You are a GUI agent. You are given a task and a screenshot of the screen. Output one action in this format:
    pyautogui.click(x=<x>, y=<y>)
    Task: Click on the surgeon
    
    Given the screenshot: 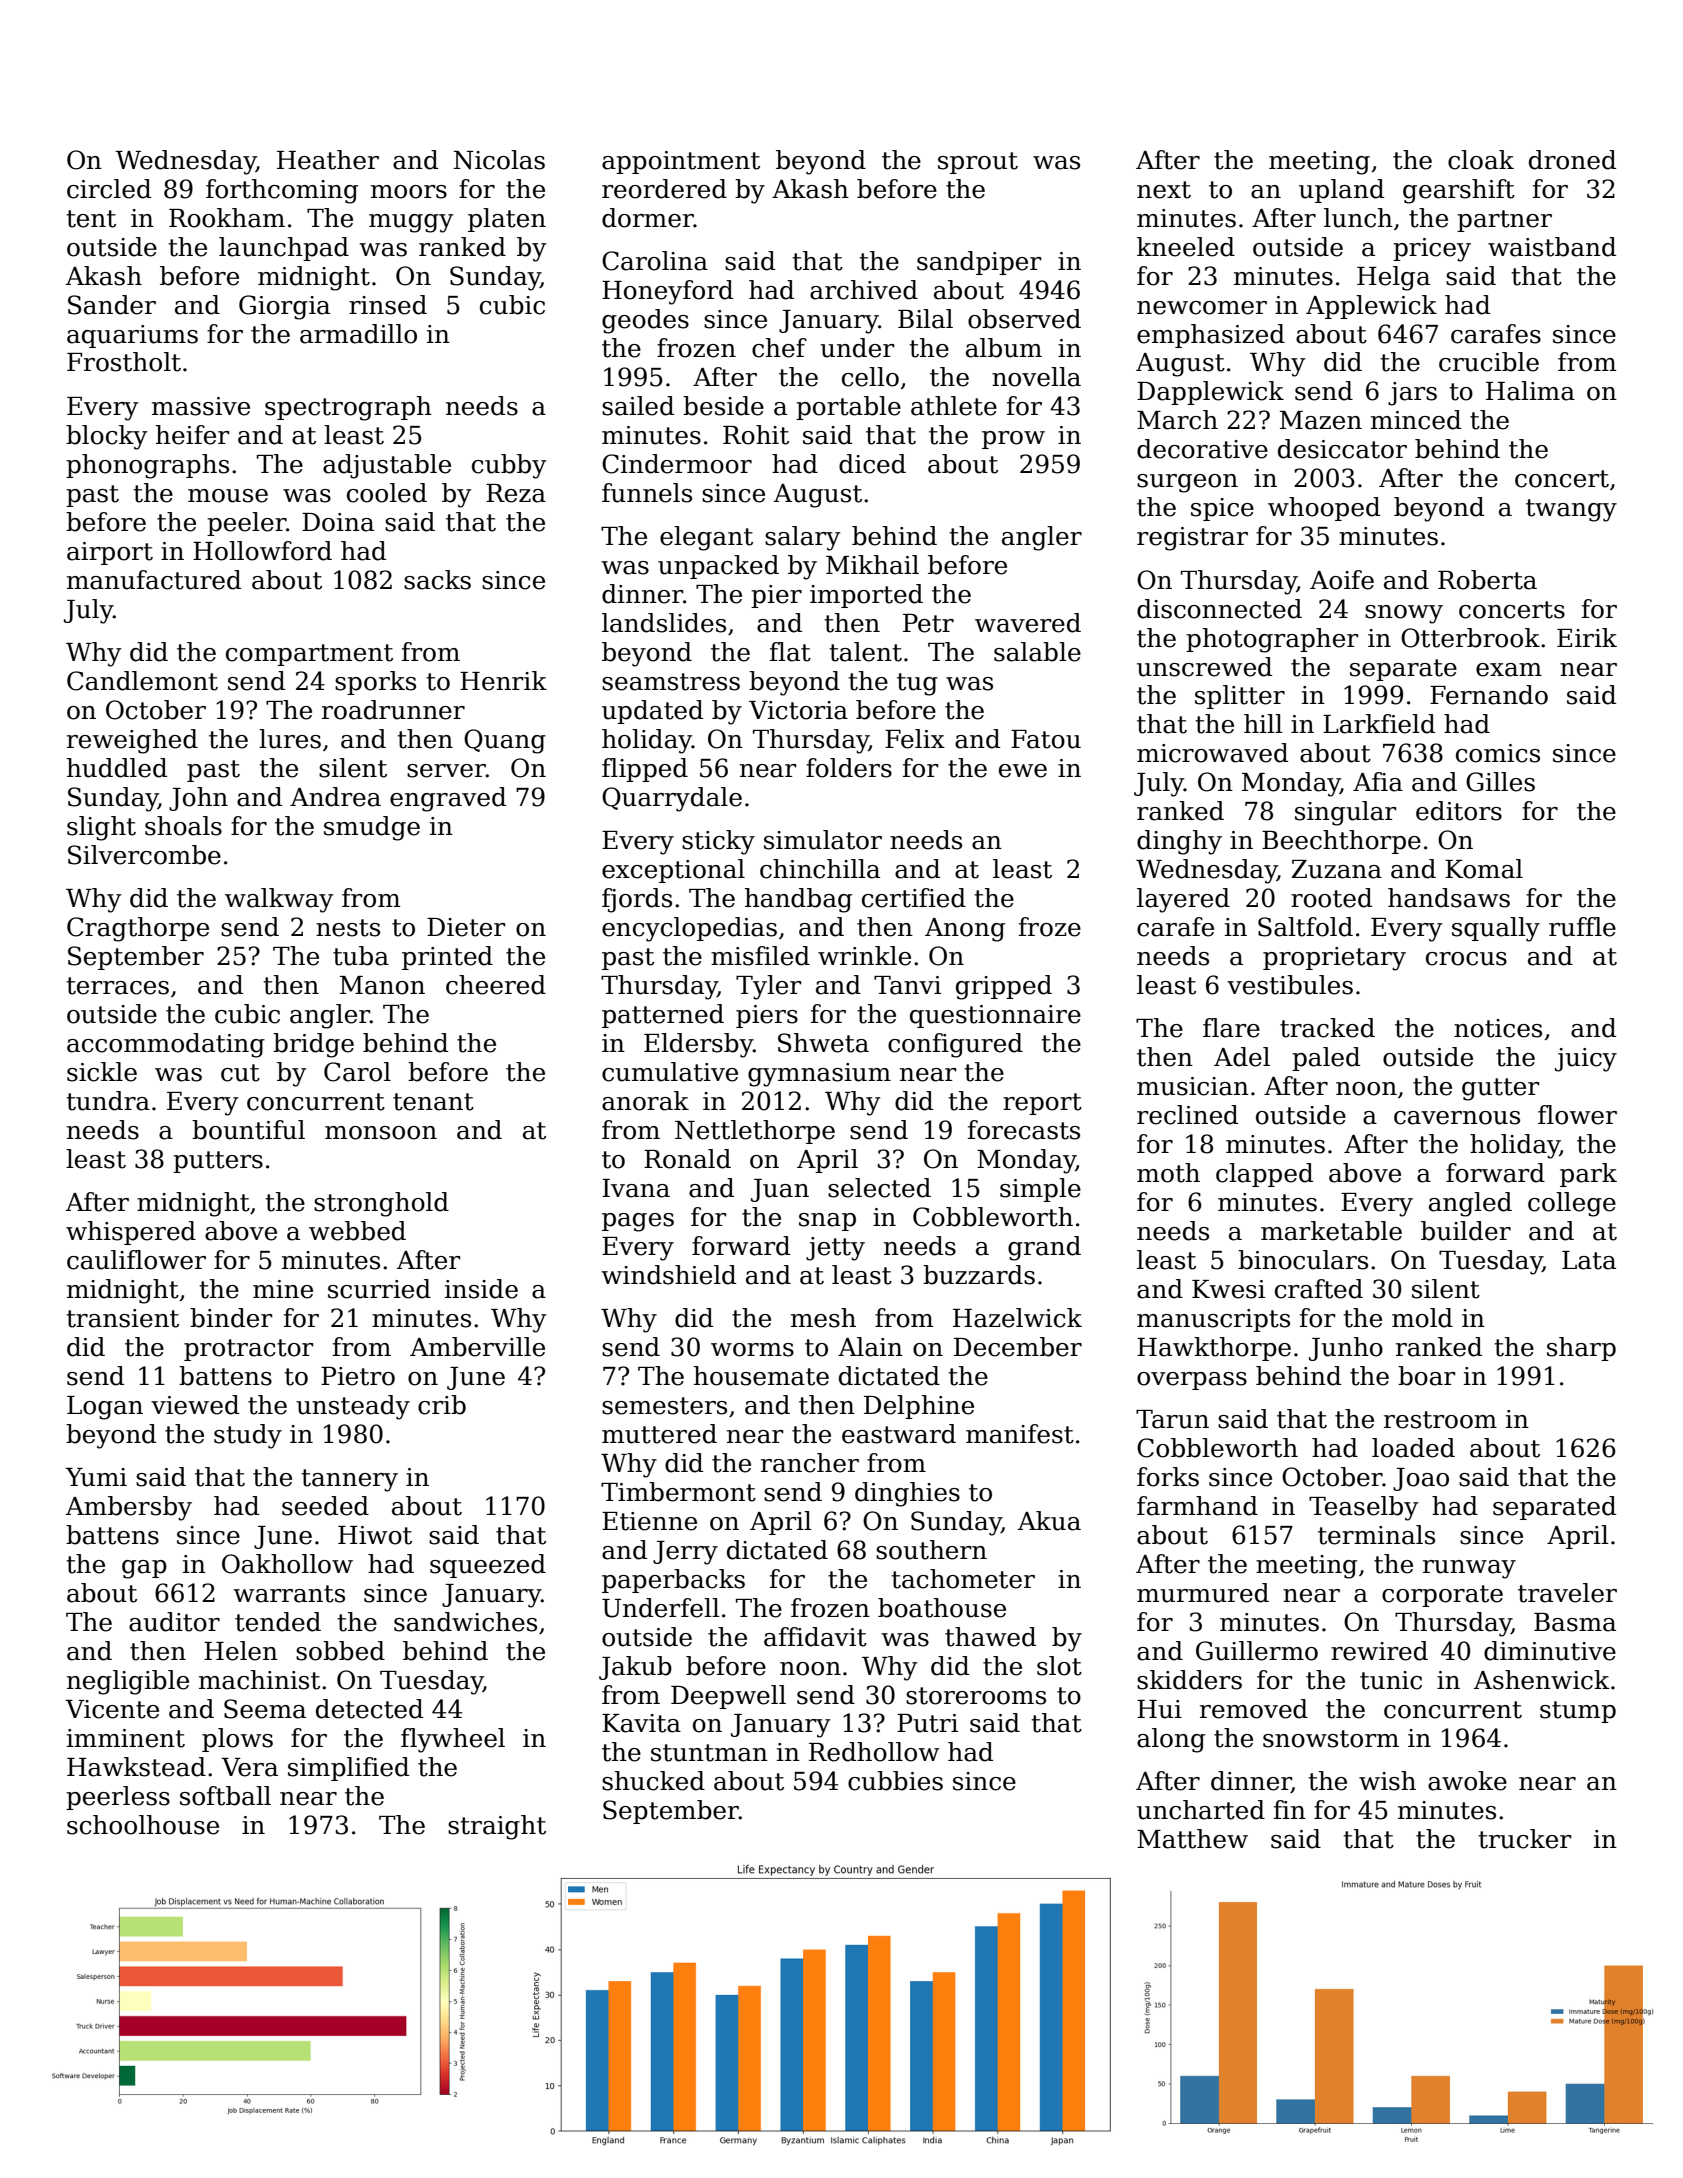 What is the action you would take?
    pyautogui.click(x=1187, y=483)
